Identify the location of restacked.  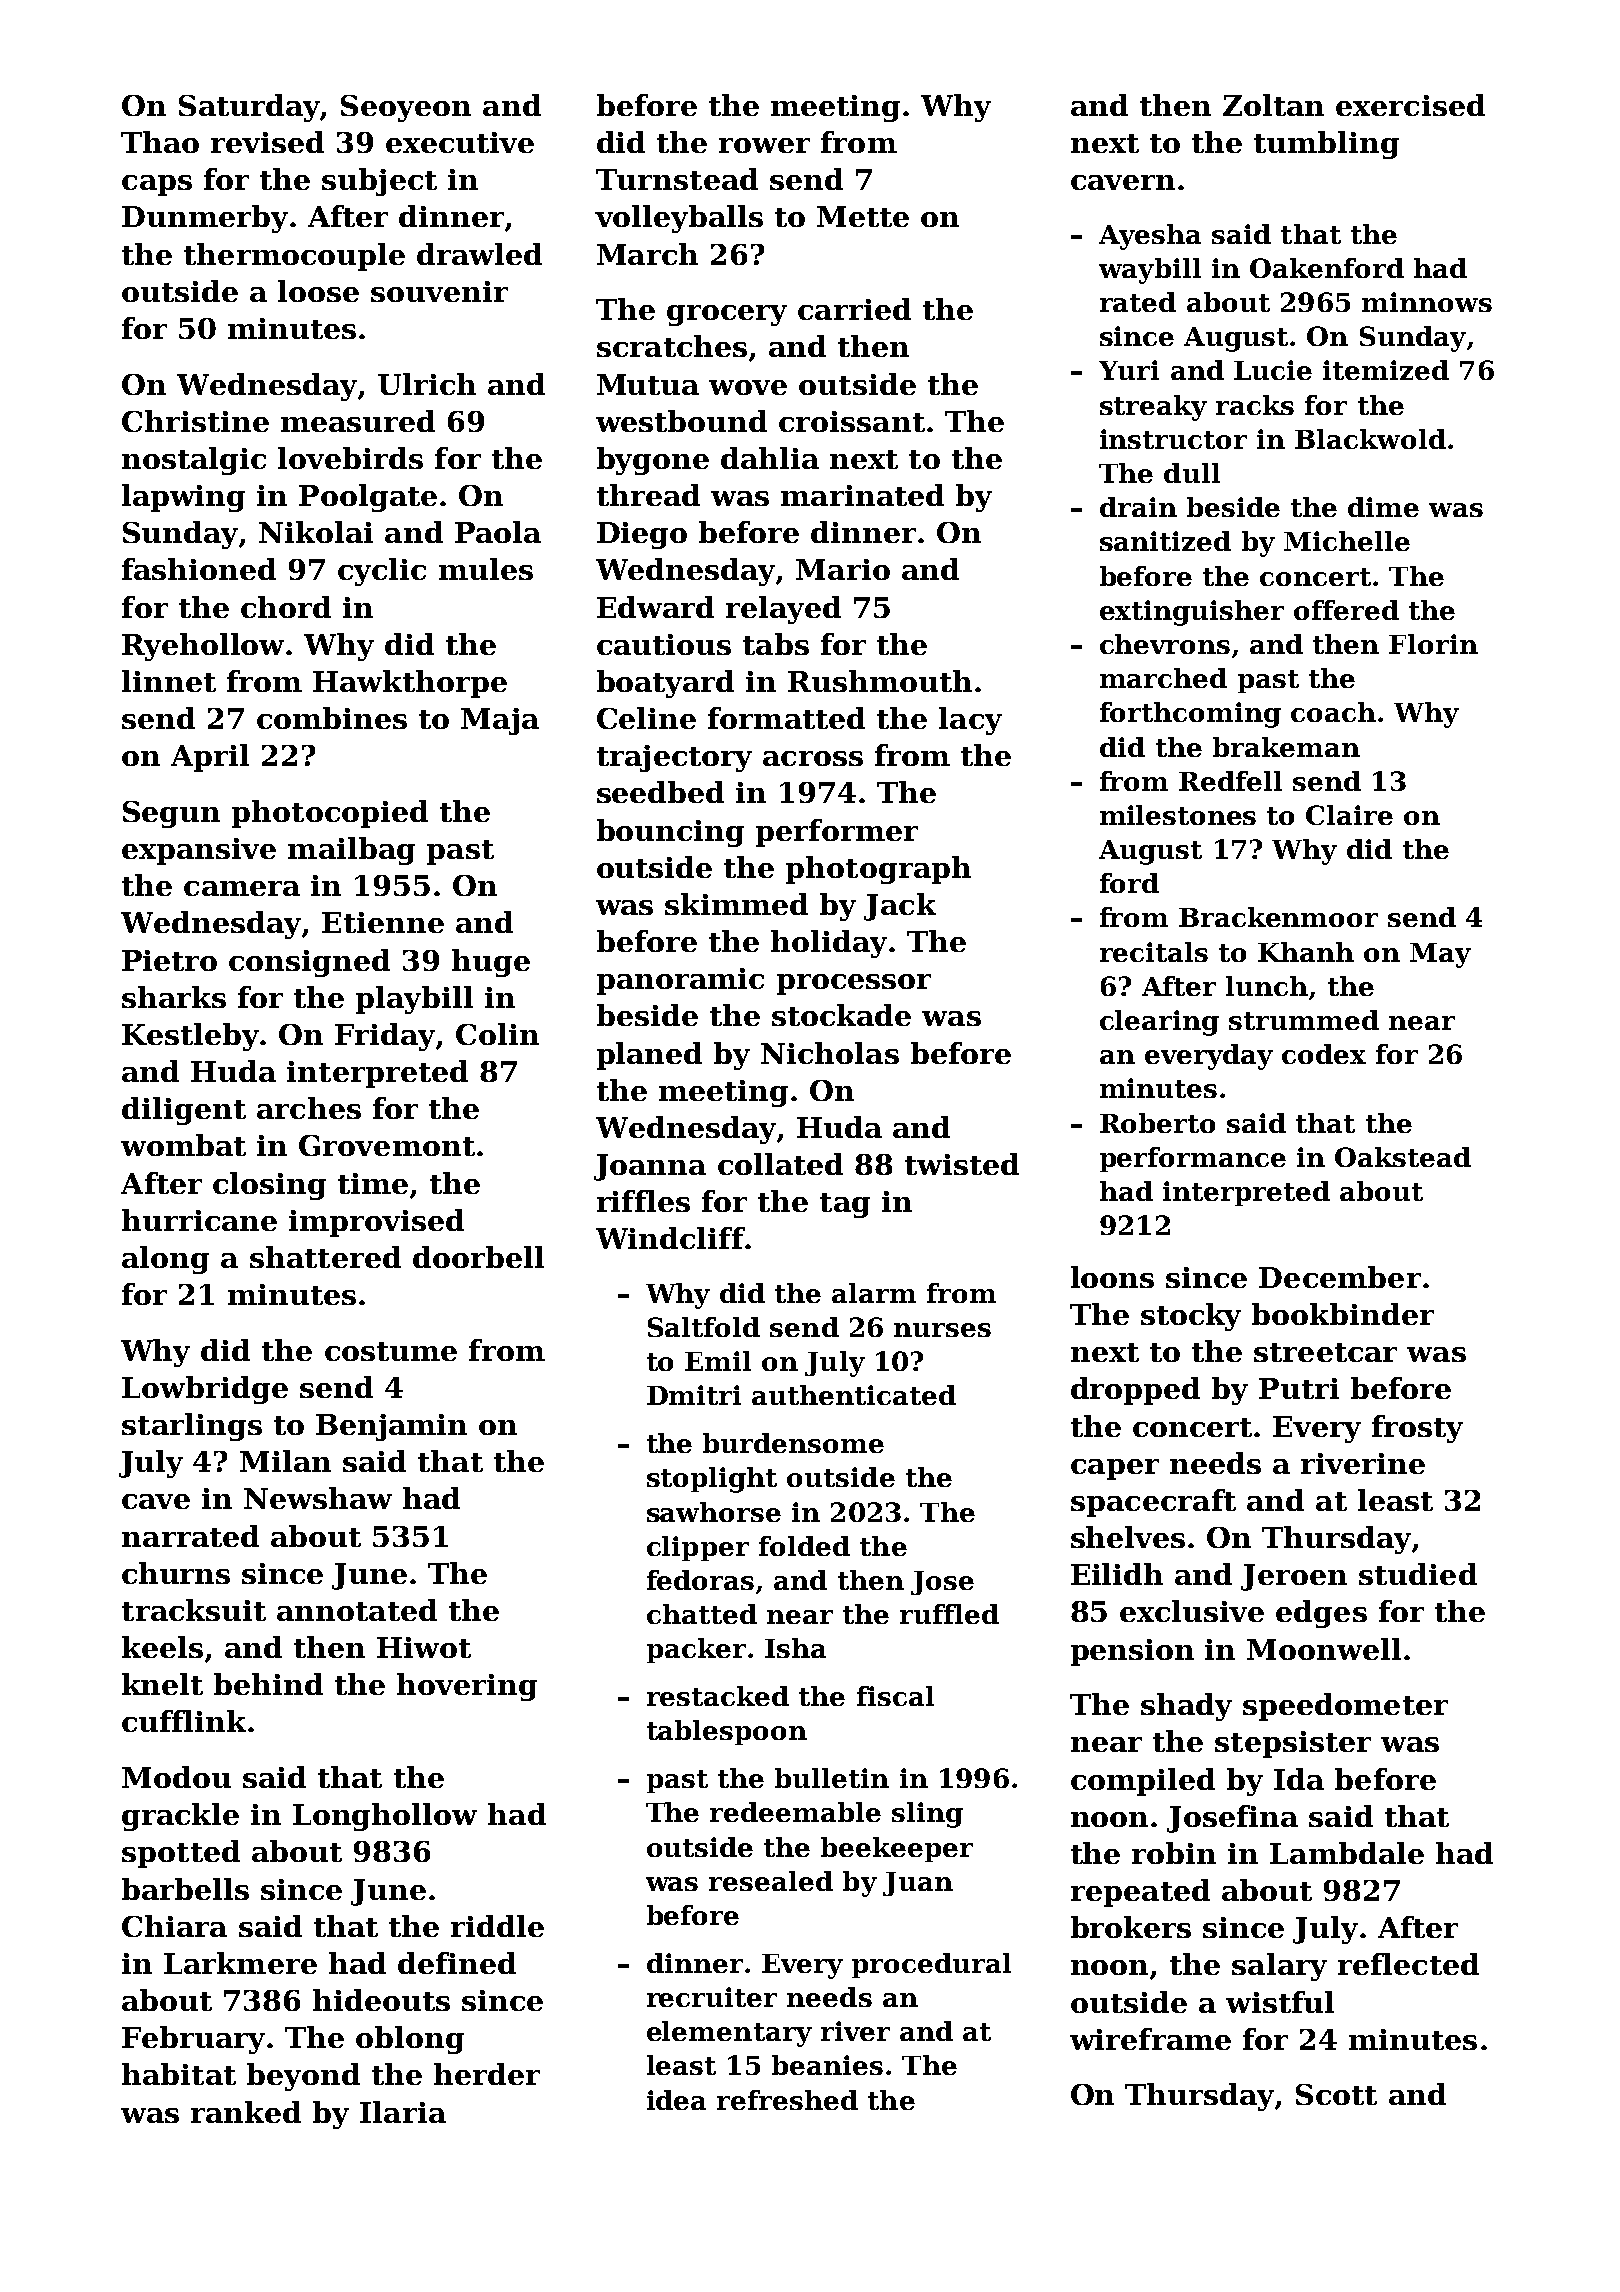
(718, 1696).
